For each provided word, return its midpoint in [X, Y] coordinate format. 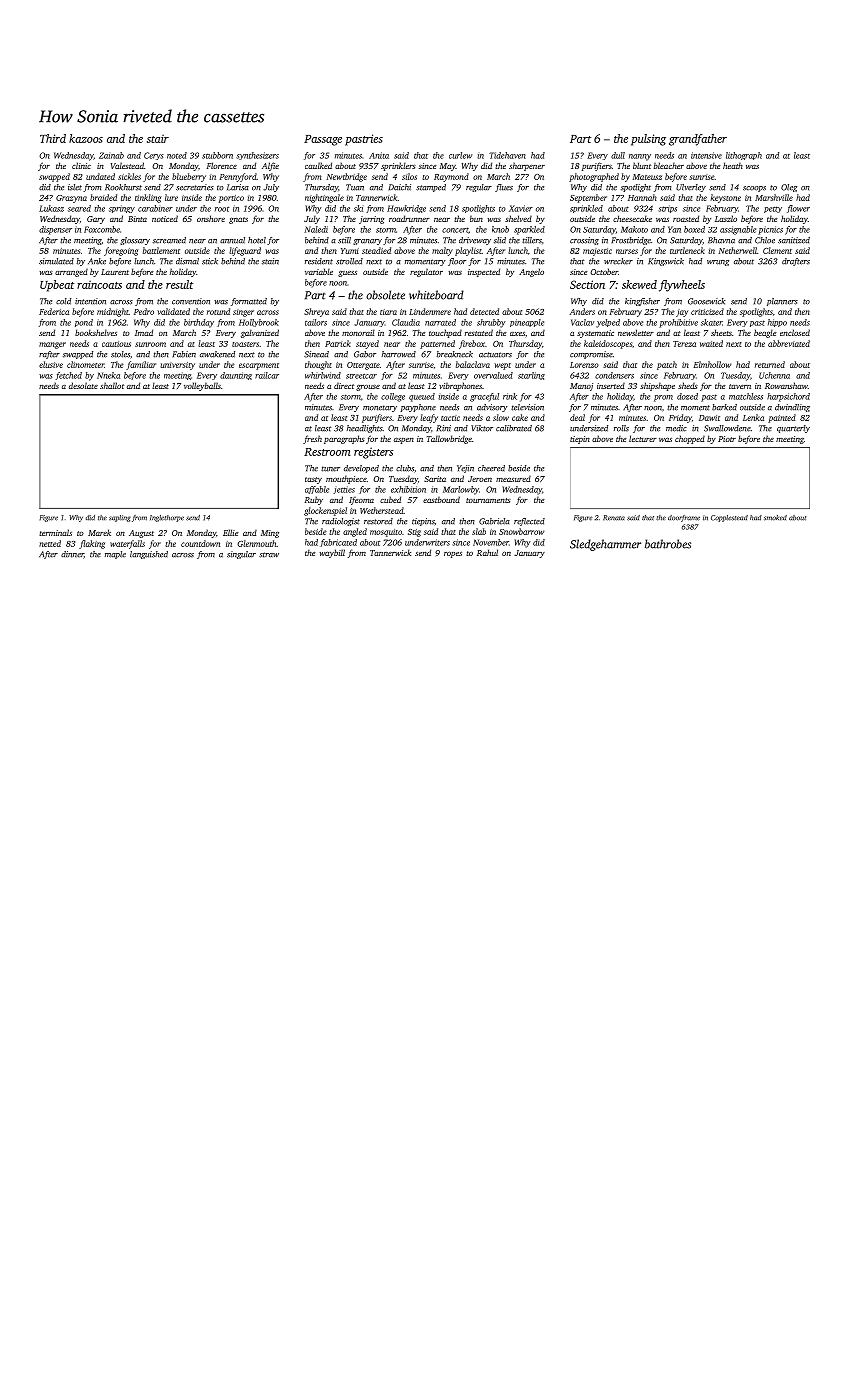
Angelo [531, 272]
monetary [380, 408]
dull [618, 155]
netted [50, 543]
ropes [453, 555]
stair [158, 138]
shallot [112, 385]
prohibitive [678, 323]
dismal [187, 261]
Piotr [727, 439]
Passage [323, 140]
